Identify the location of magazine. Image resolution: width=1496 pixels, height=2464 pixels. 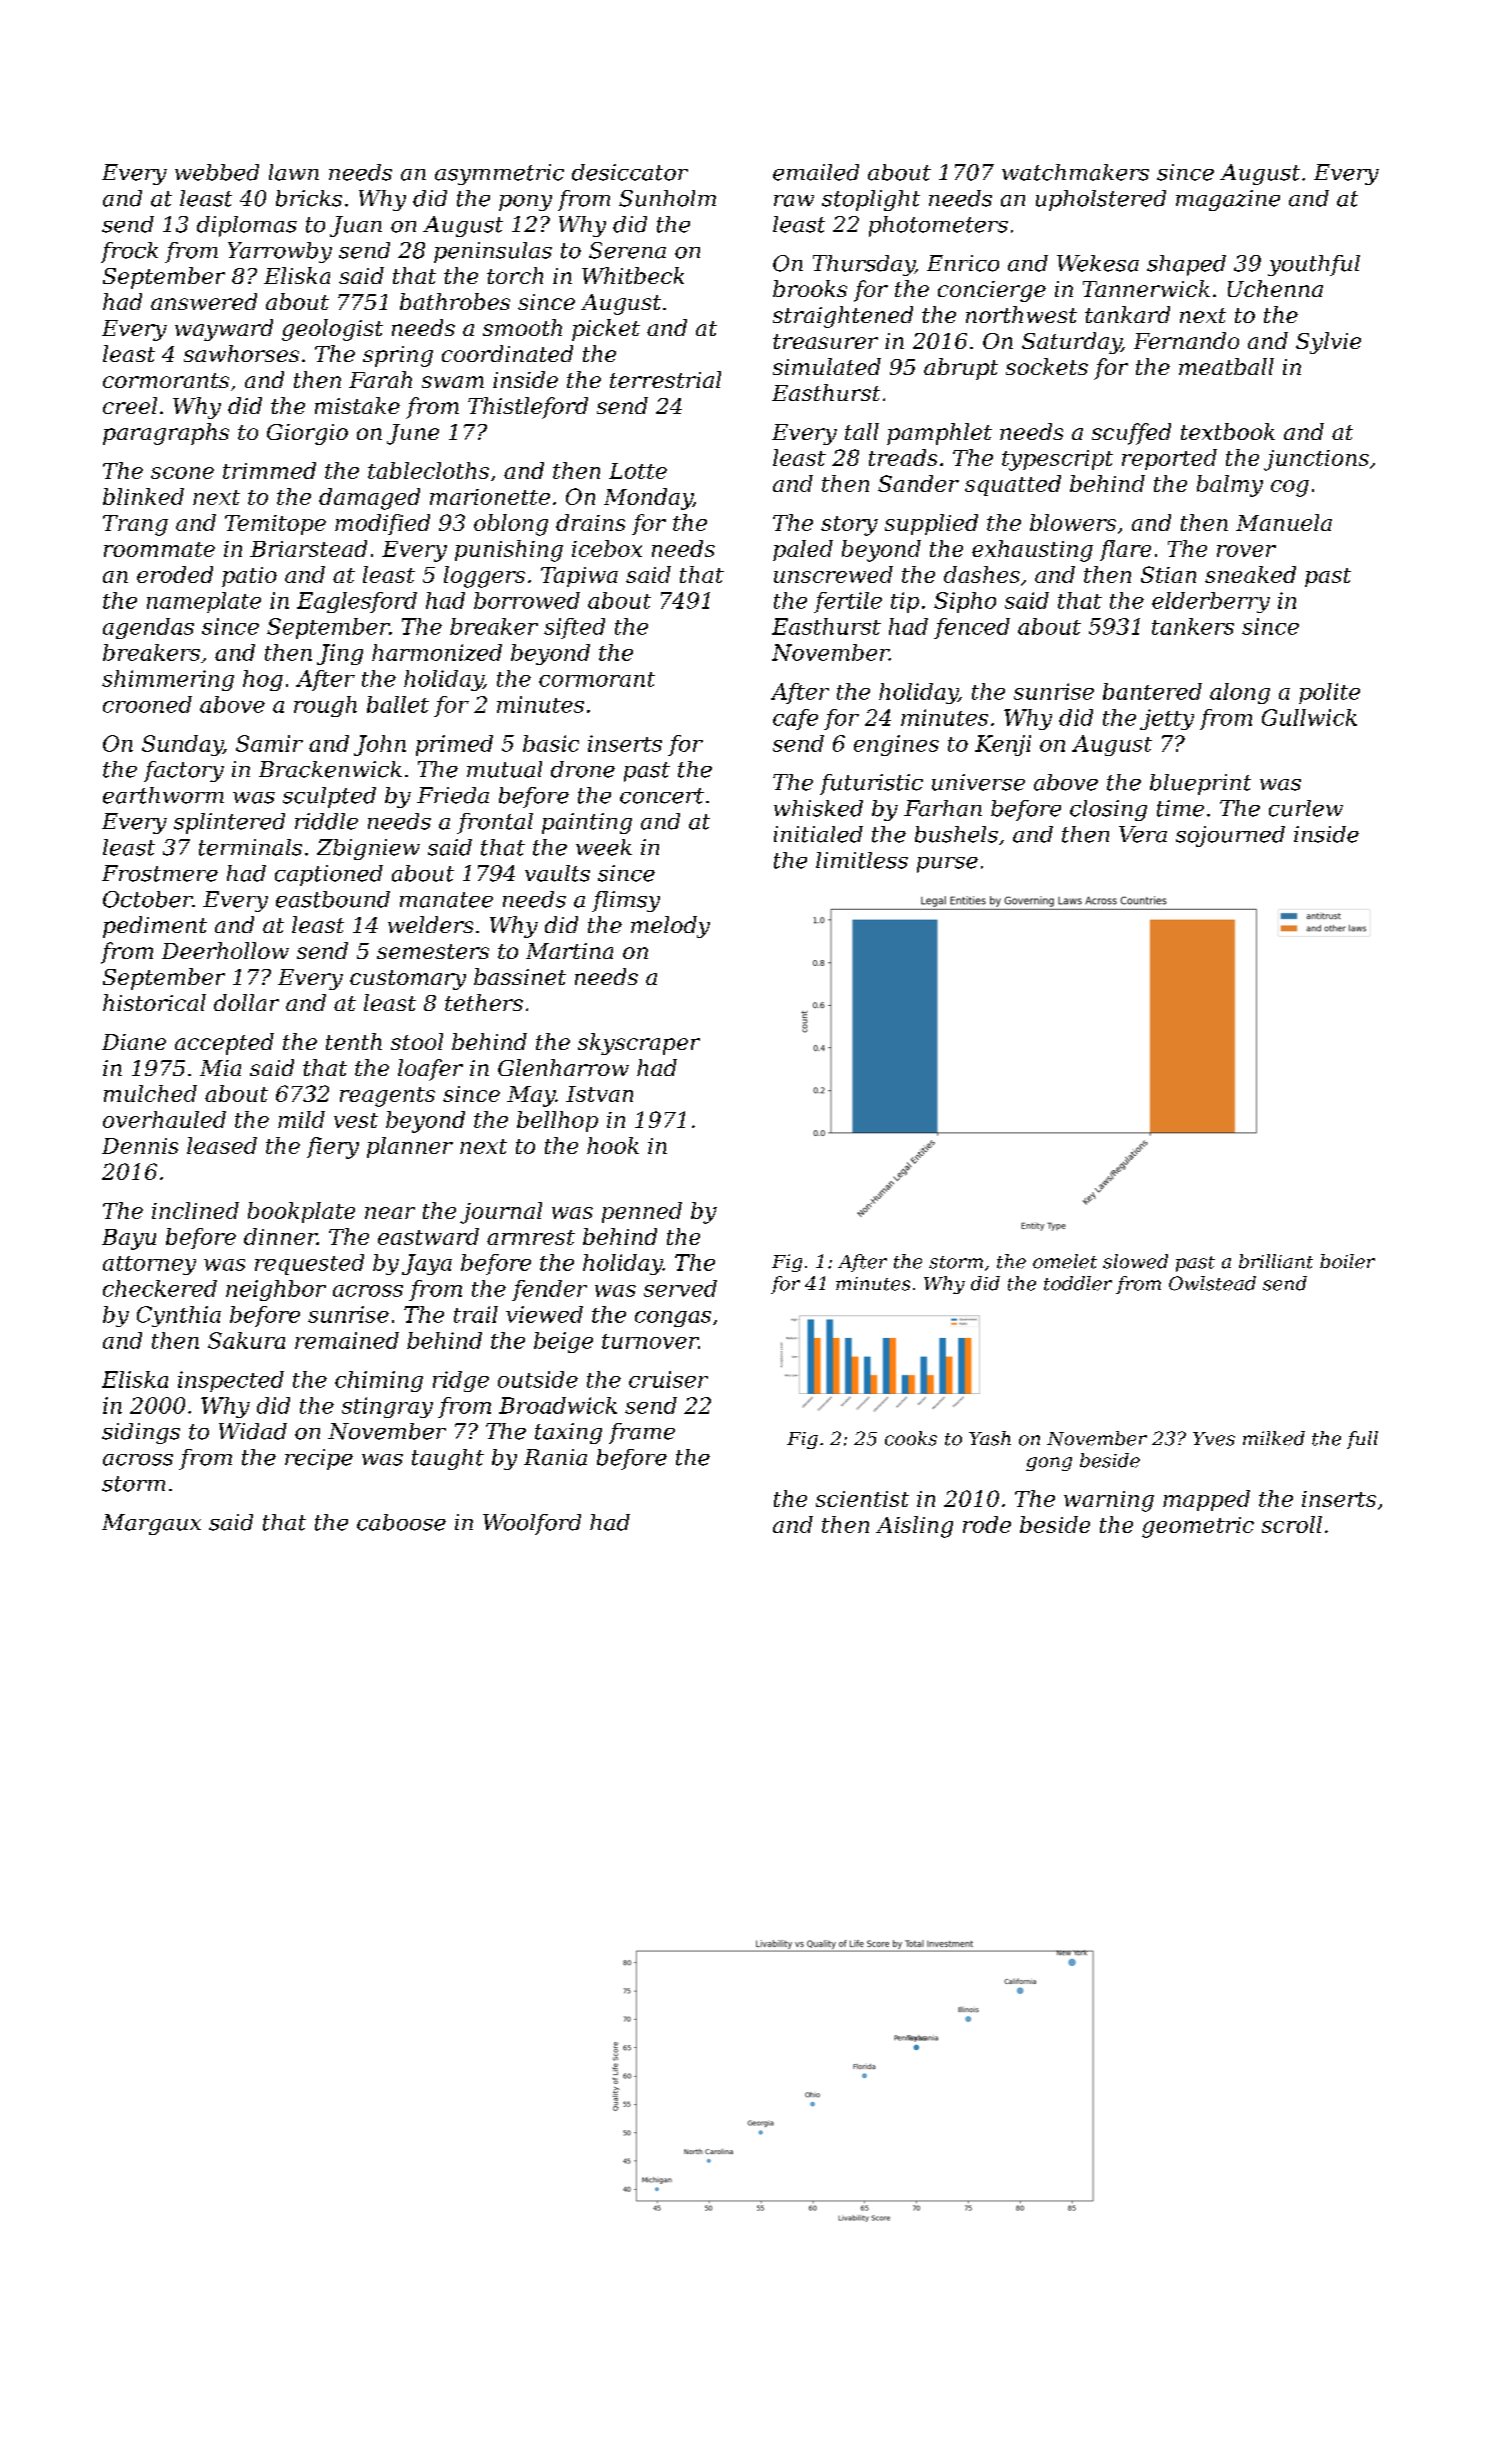
(1228, 200).
